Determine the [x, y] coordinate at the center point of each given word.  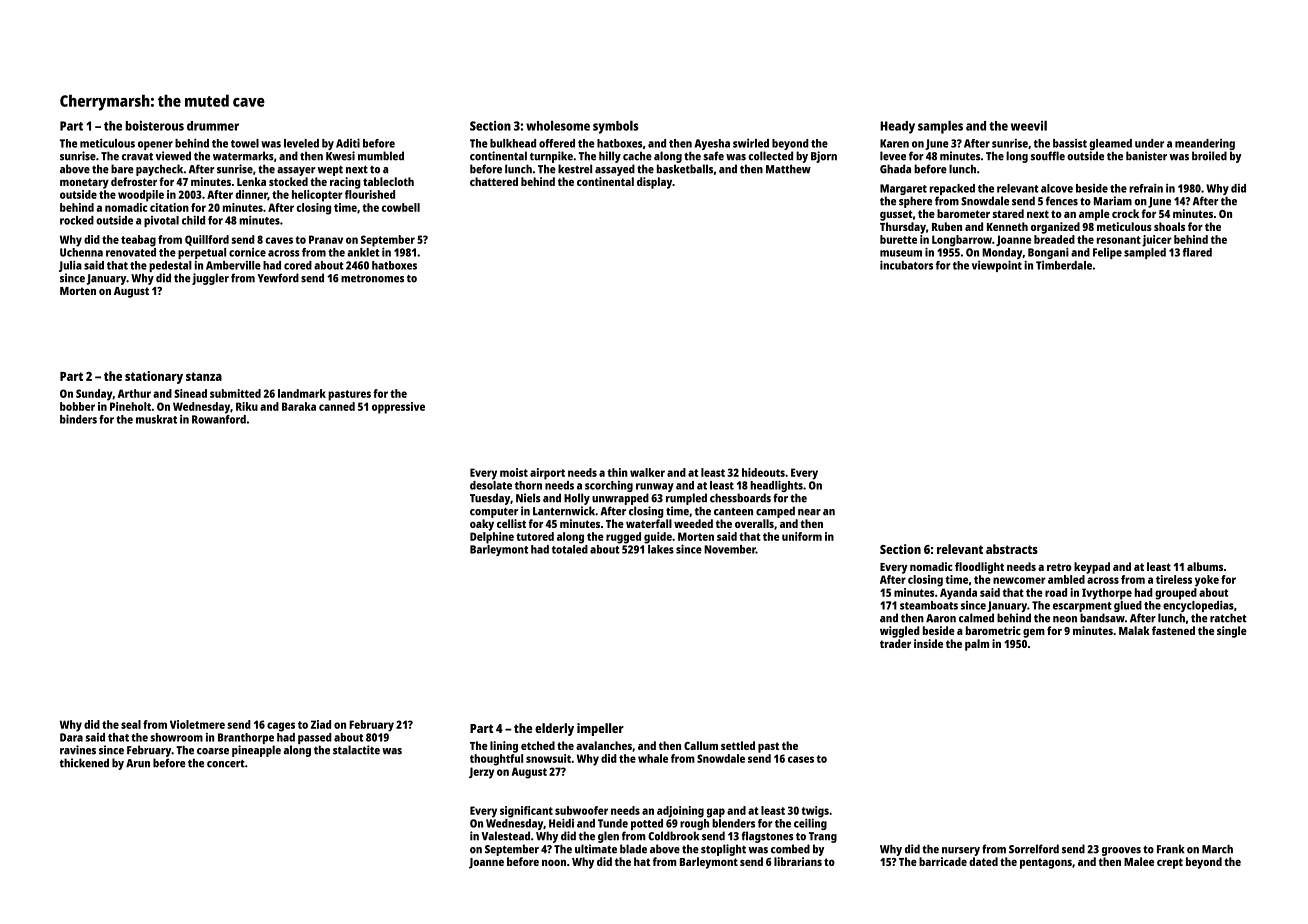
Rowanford [219, 419]
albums [1205, 566]
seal [131, 724]
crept [1170, 863]
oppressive [398, 408]
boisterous [154, 126]
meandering [1205, 144]
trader [895, 643]
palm [977, 645]
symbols [616, 127]
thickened [84, 763]
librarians [798, 861]
